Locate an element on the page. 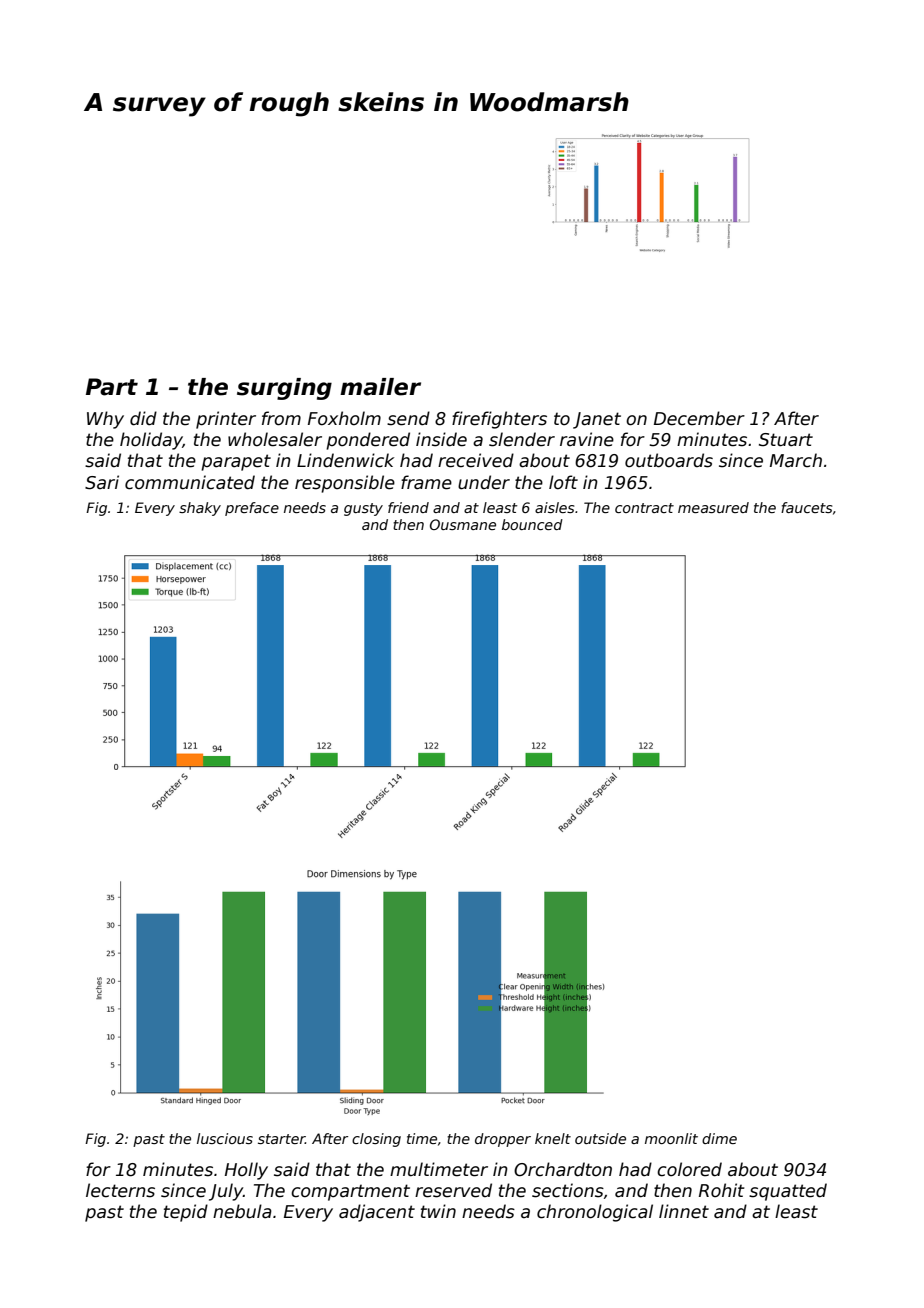 Image resolution: width=924 pixels, height=1308 pixels. surging is located at coordinates (284, 389).
